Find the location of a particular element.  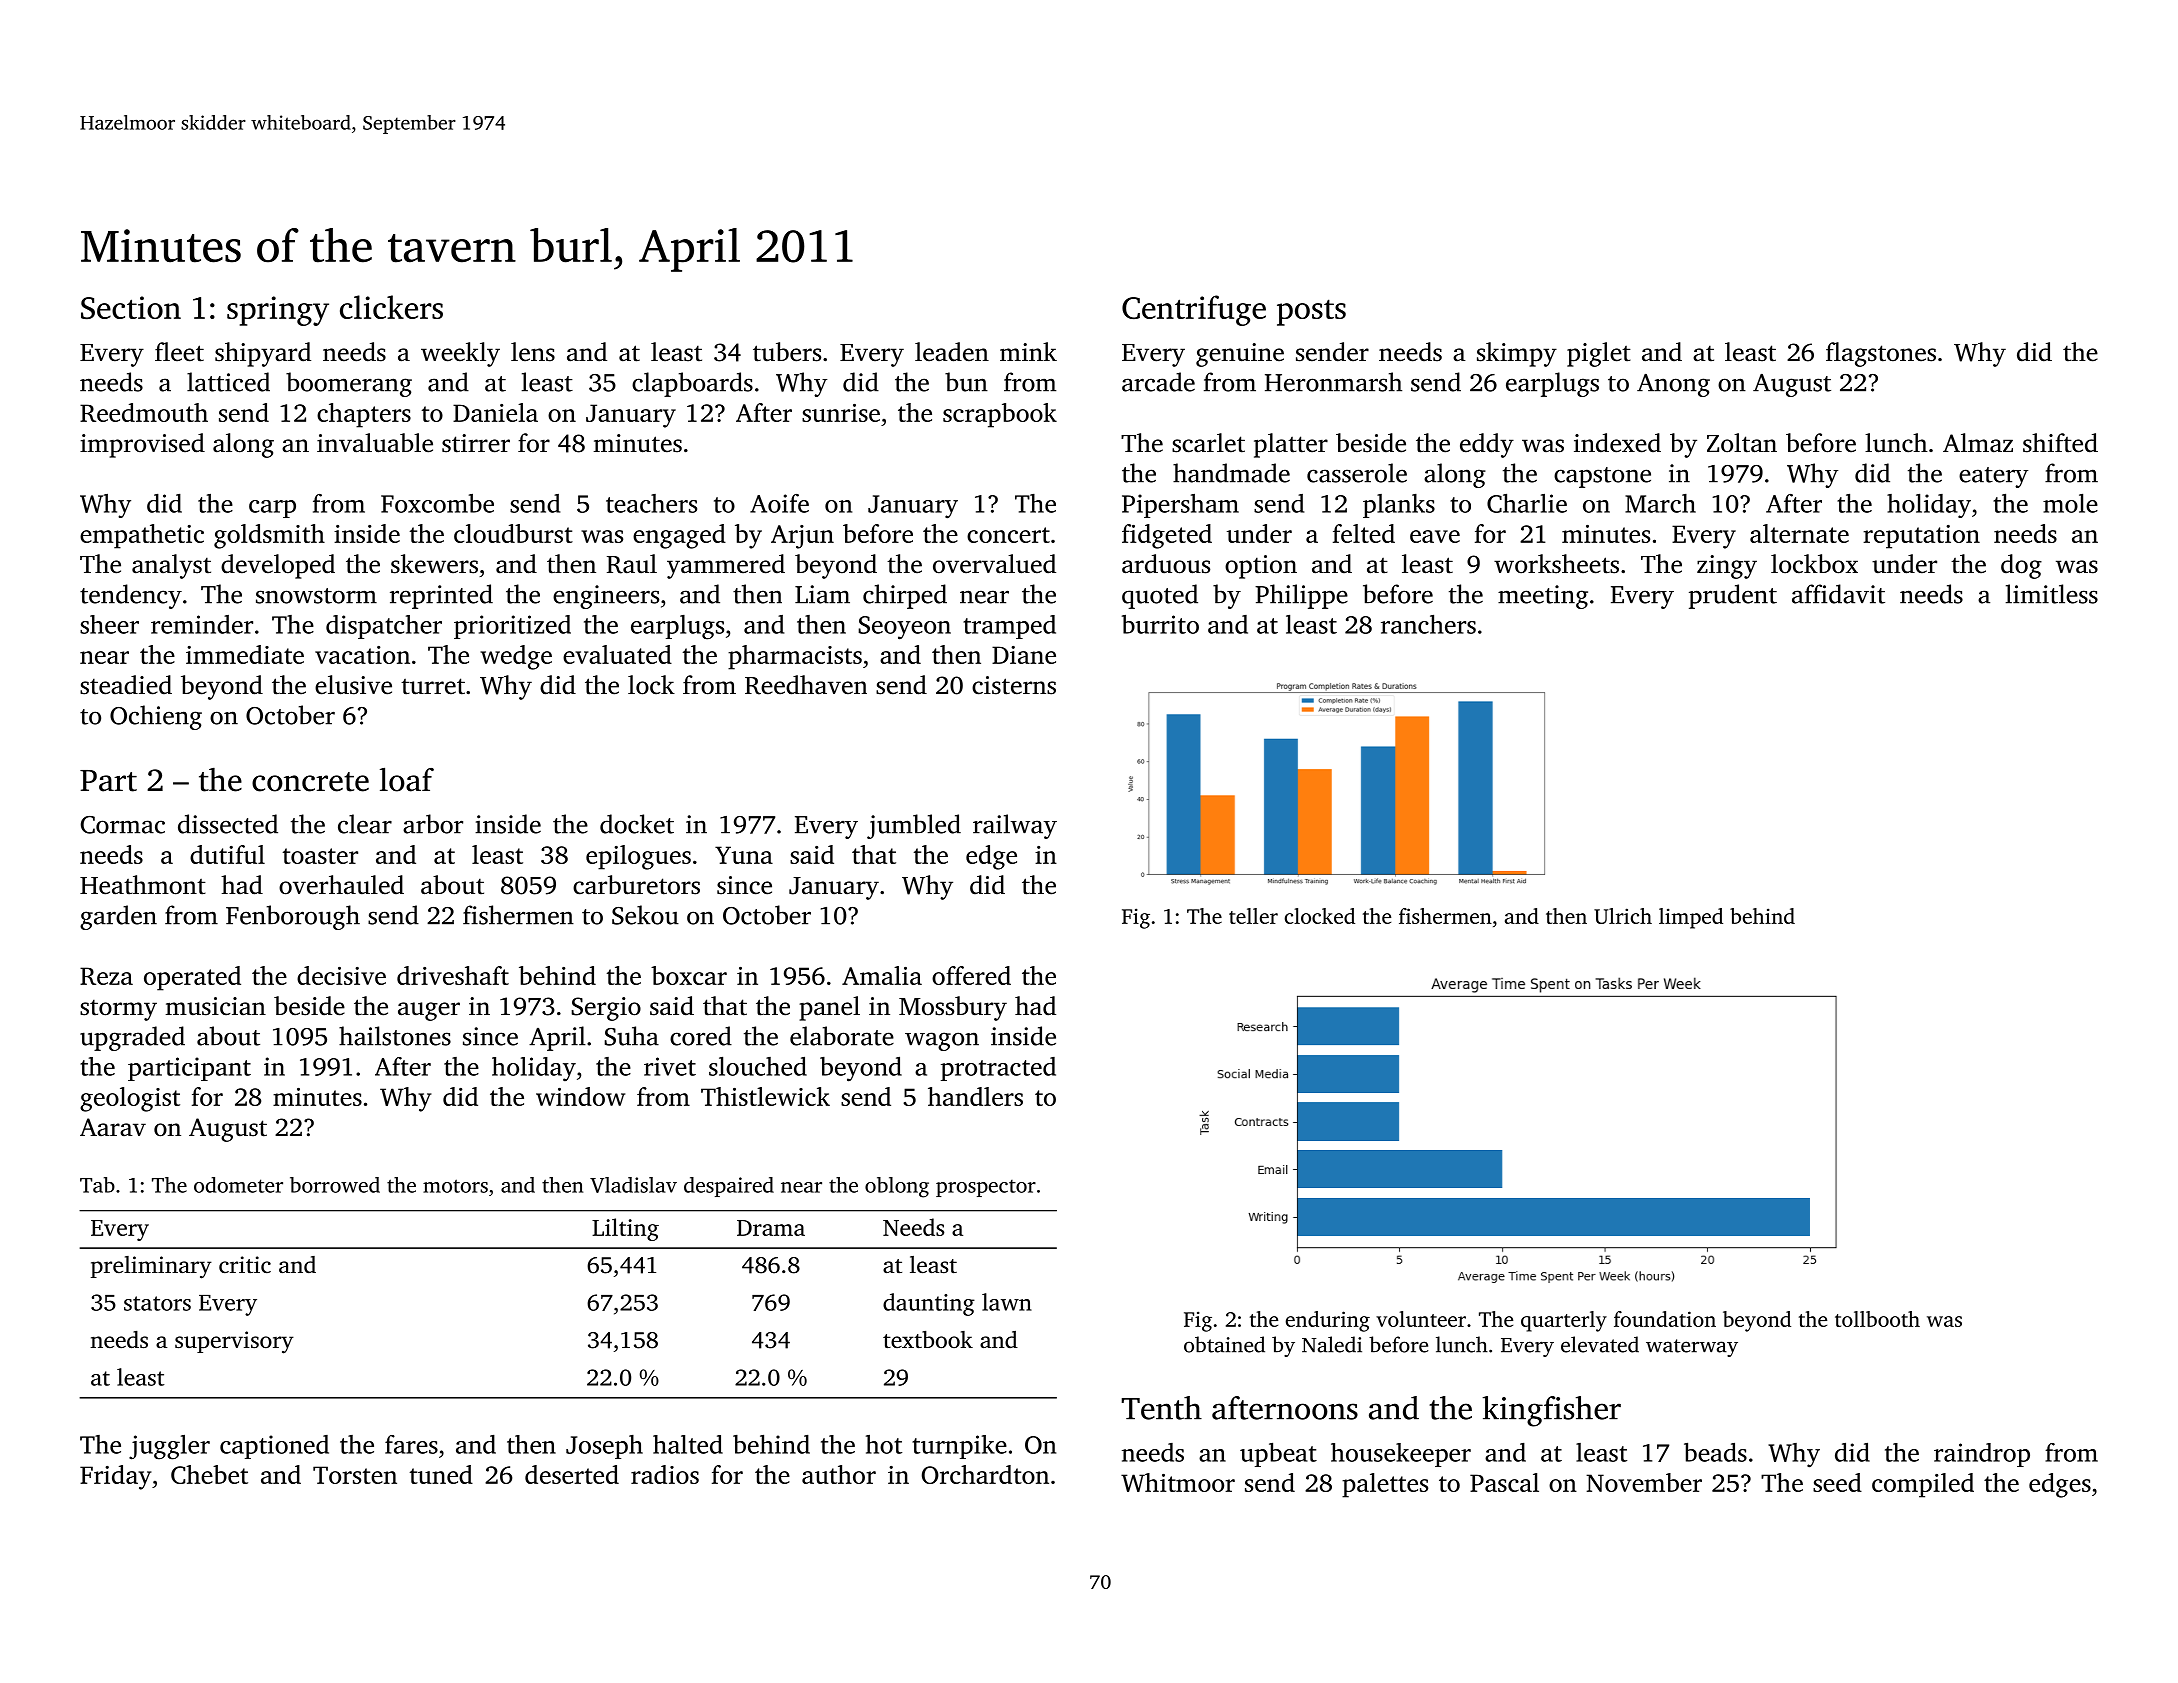

lawn is located at coordinates (1007, 1302).
